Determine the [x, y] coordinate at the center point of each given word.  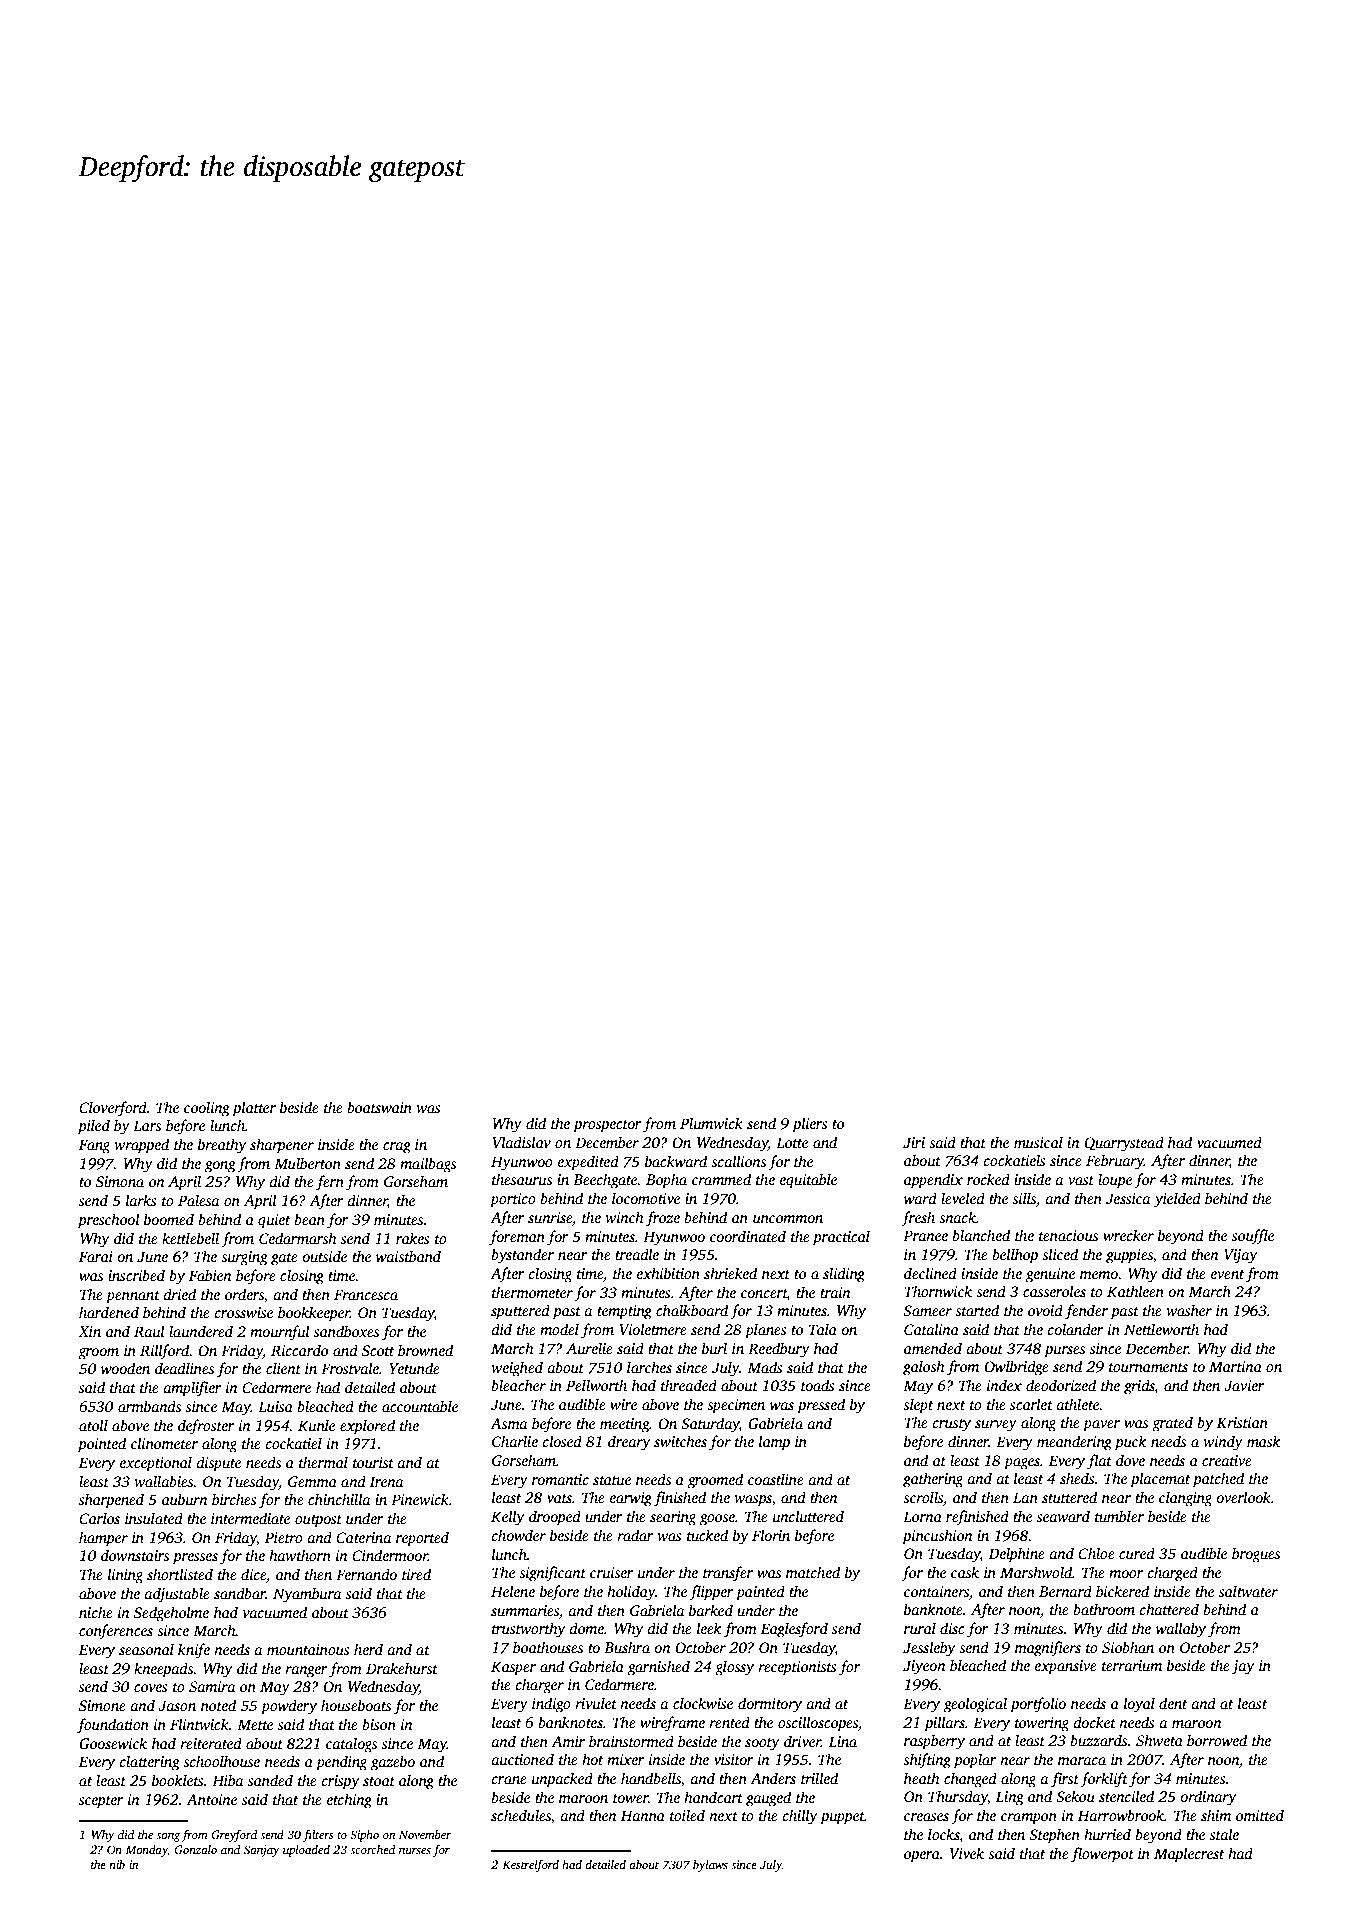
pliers [810, 1125]
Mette [255, 1724]
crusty [951, 1425]
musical [1038, 1142]
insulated [154, 1518]
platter [254, 1109]
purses [1064, 1352]
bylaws [710, 1866]
